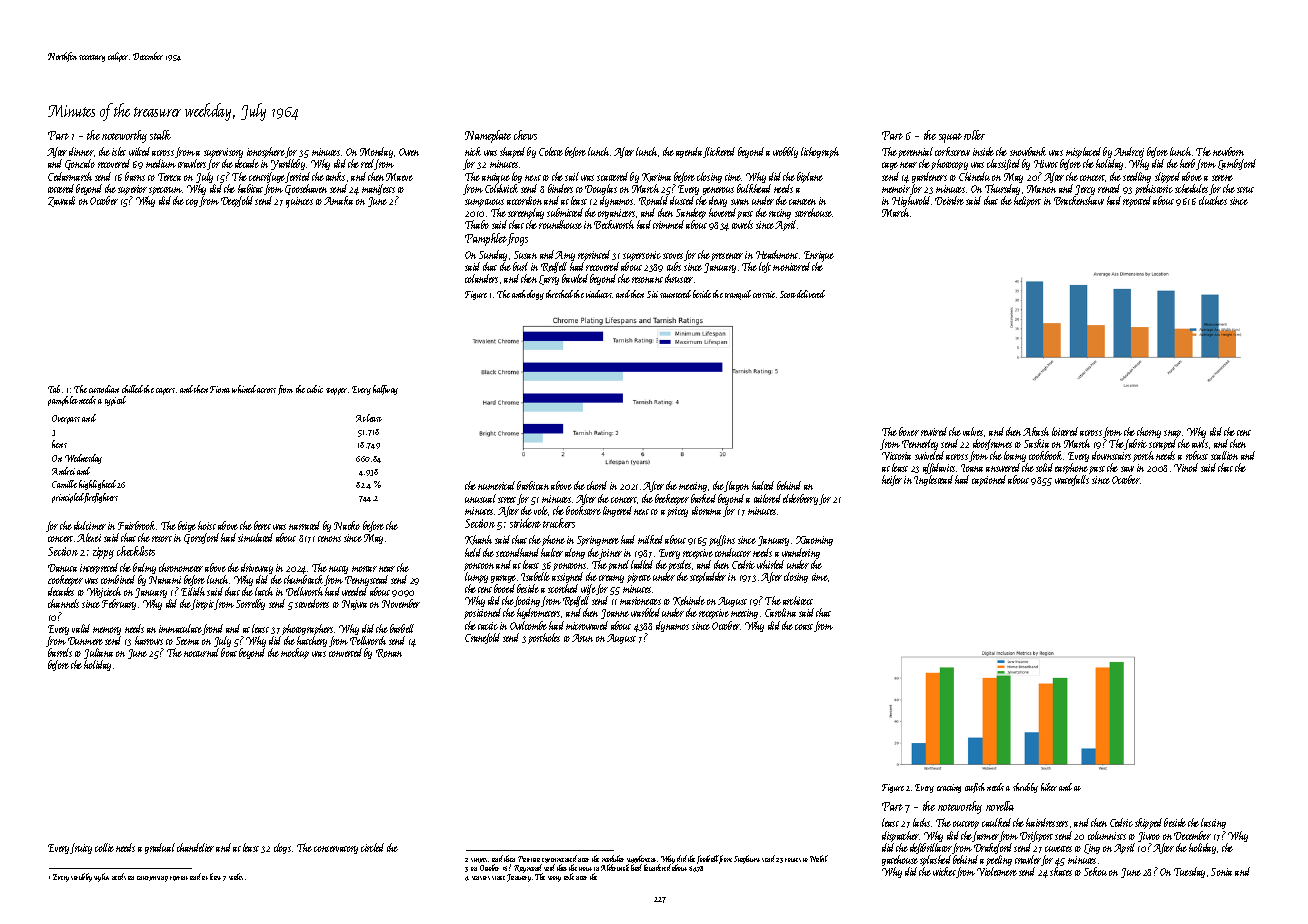 The height and width of the screenshot is (924, 1308). Describe the element at coordinates (236, 876) in the screenshot. I see `scales` at that location.
